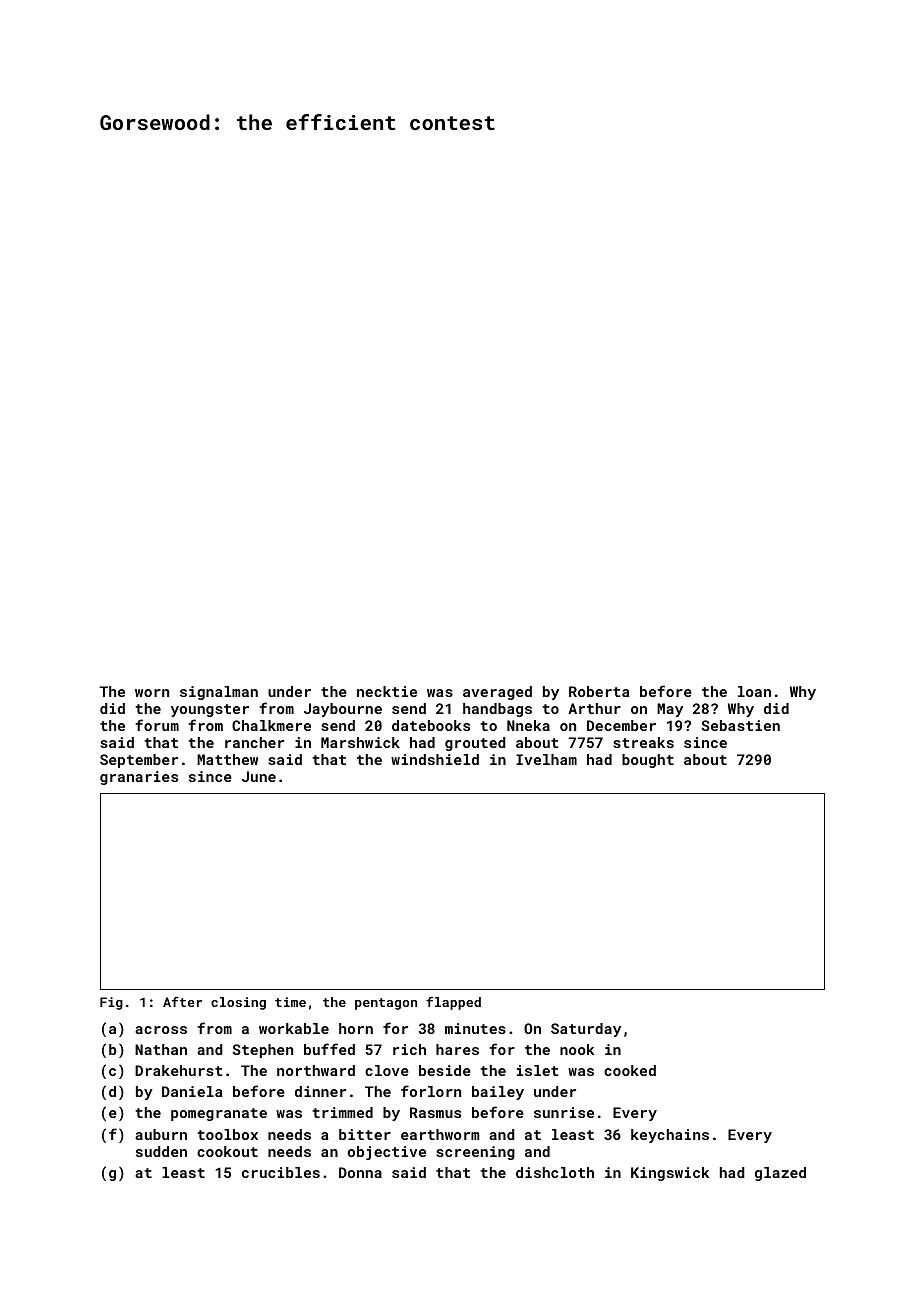 This image has width=924, height=1308. I want to click on Sebastien, so click(740, 725).
